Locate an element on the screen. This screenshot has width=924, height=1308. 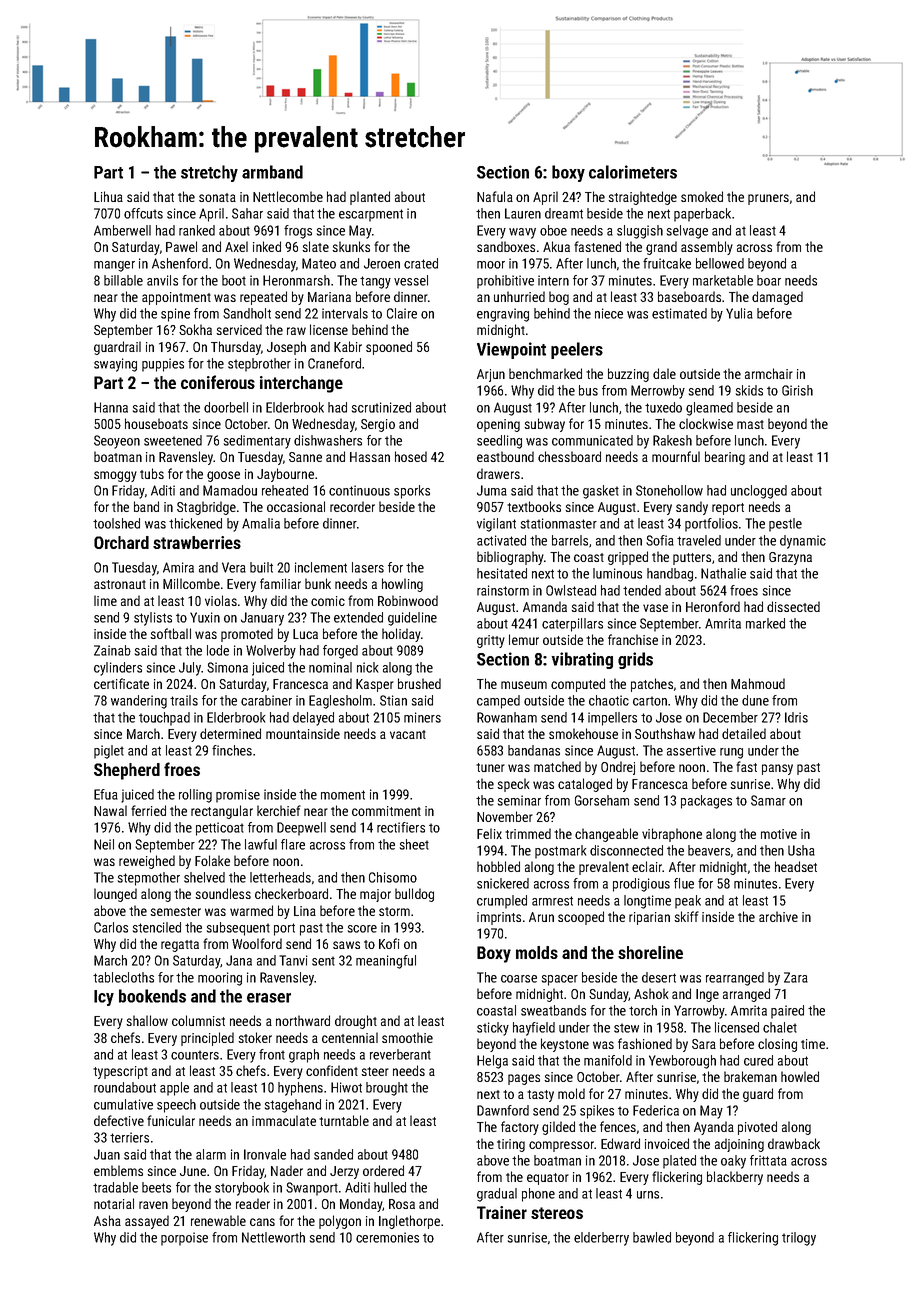
stretchy is located at coordinates (209, 173).
